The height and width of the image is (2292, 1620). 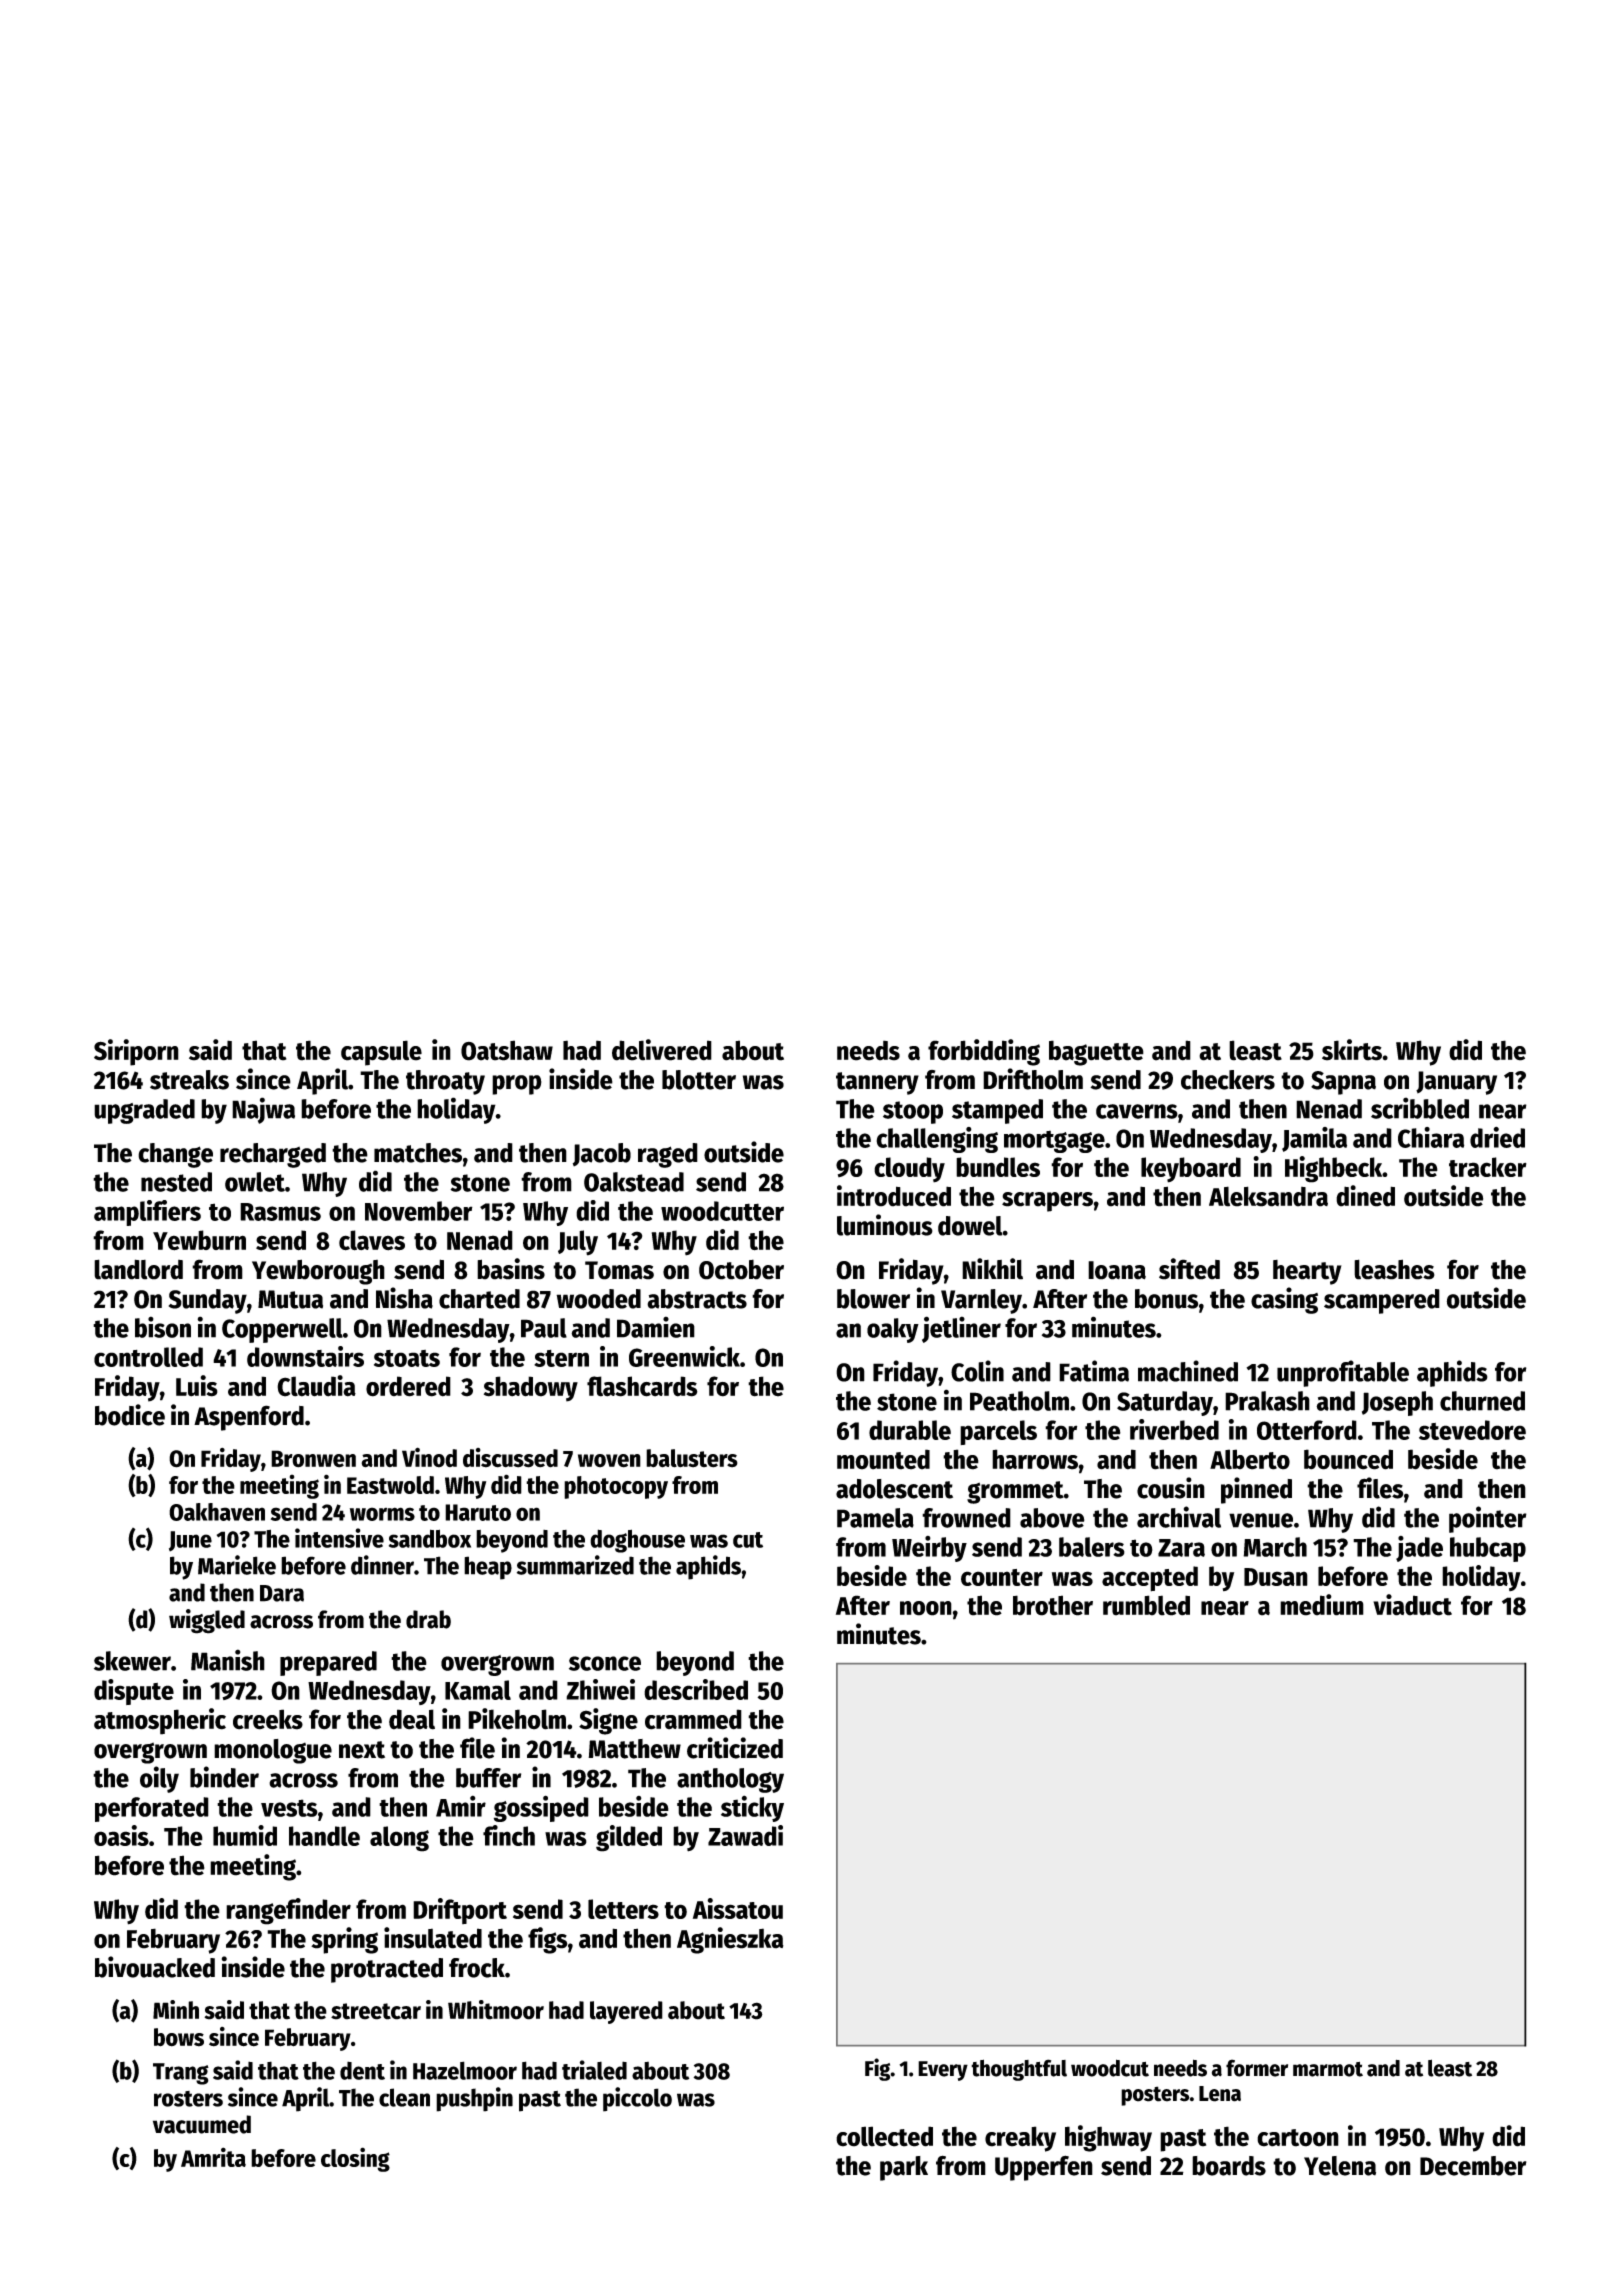 I want to click on Oakhaven, so click(x=217, y=1512).
